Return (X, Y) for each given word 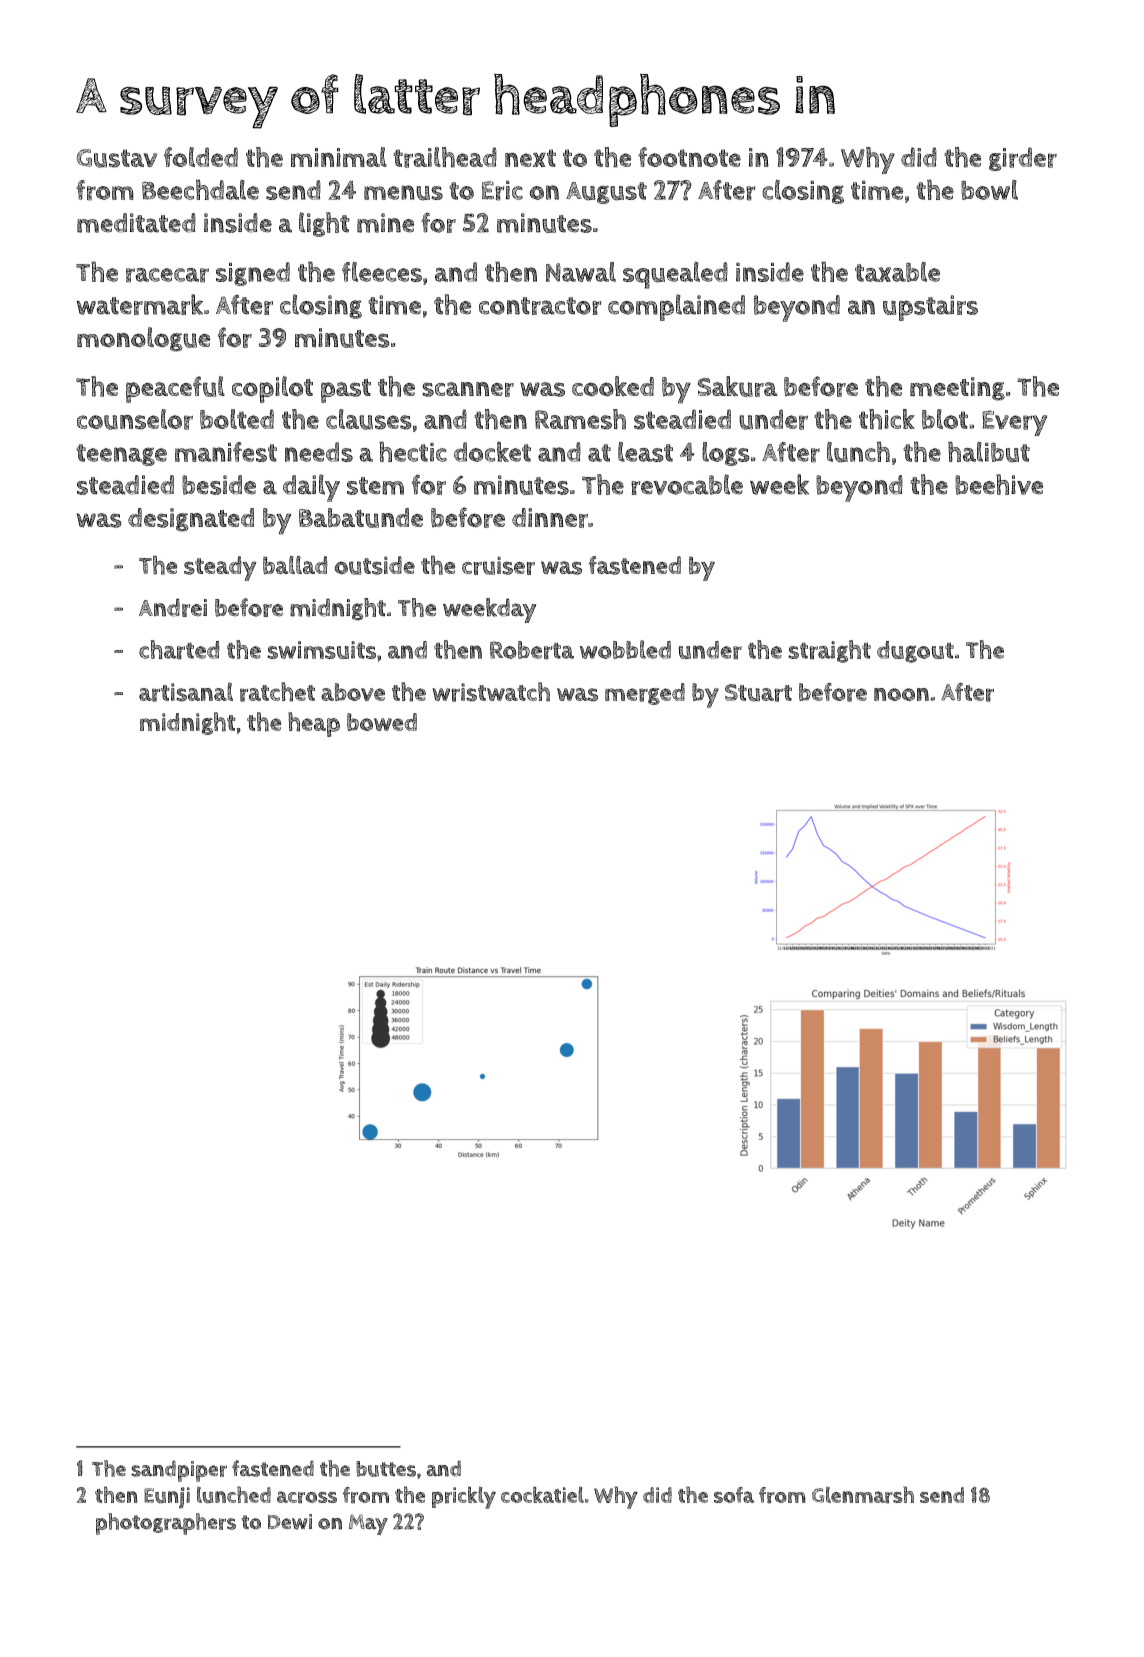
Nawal (581, 272)
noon (901, 694)
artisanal (186, 692)
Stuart (758, 693)
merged (645, 694)
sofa (734, 1495)
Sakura (737, 386)
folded (201, 157)
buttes (386, 1469)
